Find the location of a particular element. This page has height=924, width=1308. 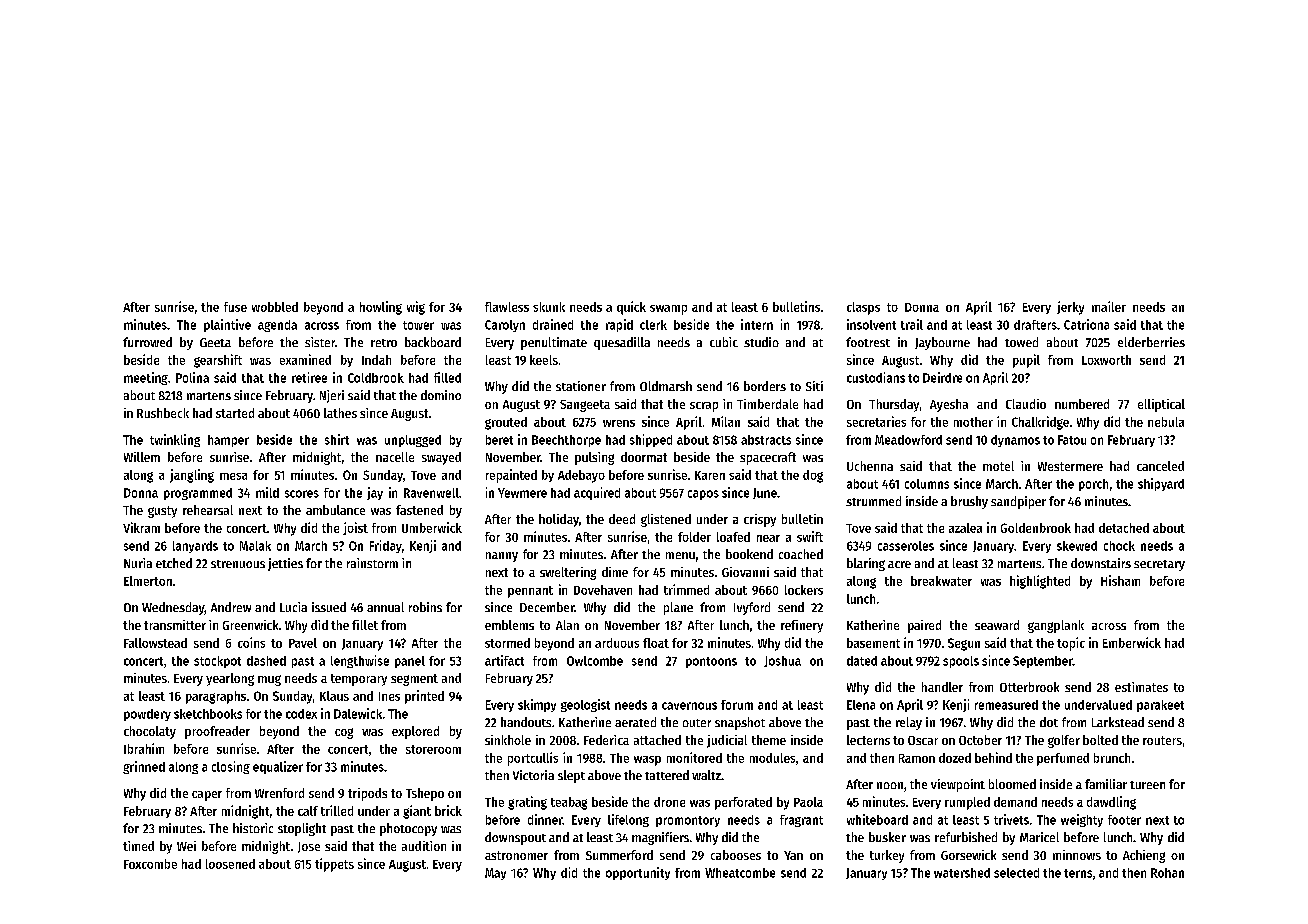

Willem is located at coordinates (142, 457).
